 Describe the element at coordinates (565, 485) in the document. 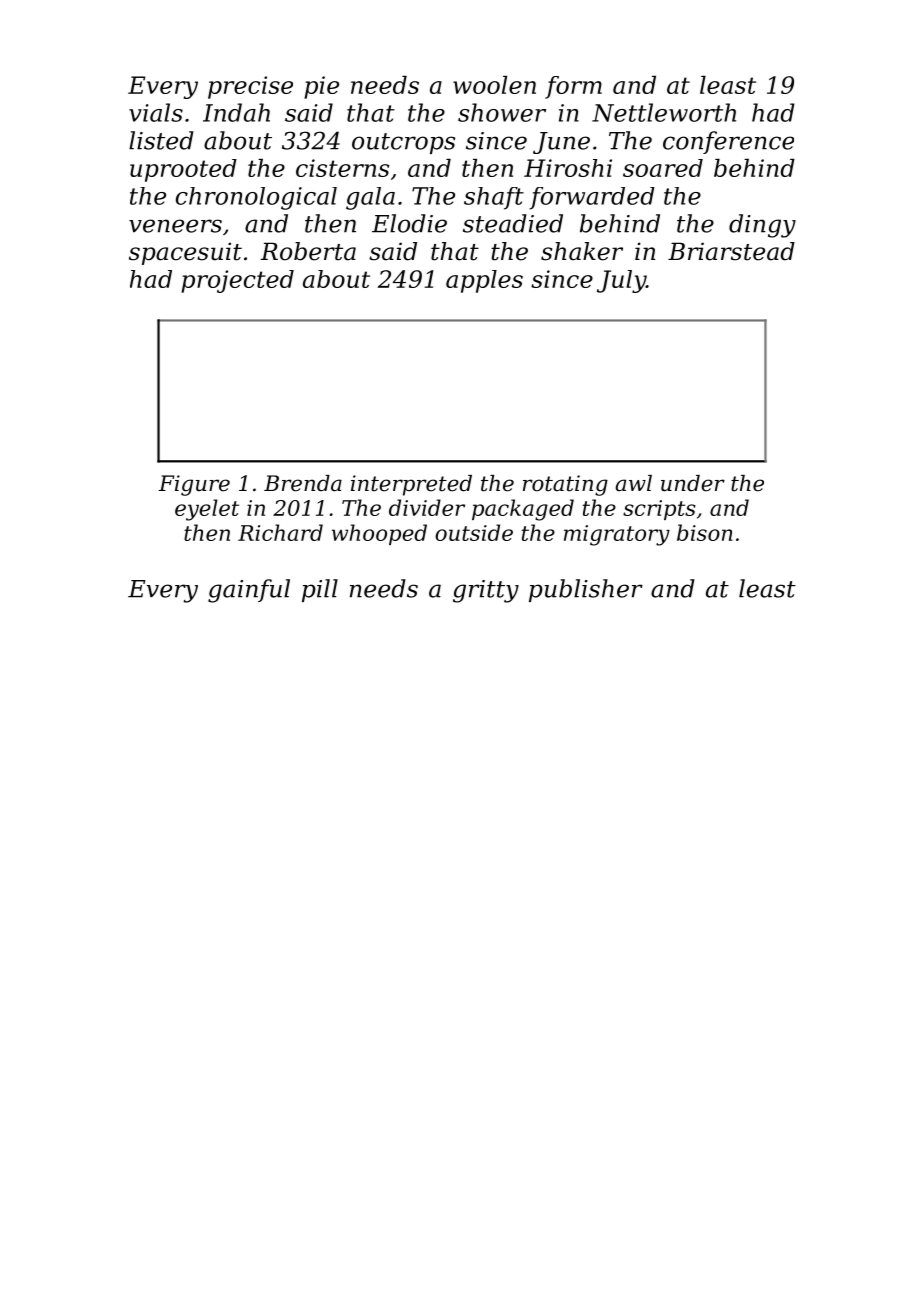

I see `rotating` at that location.
